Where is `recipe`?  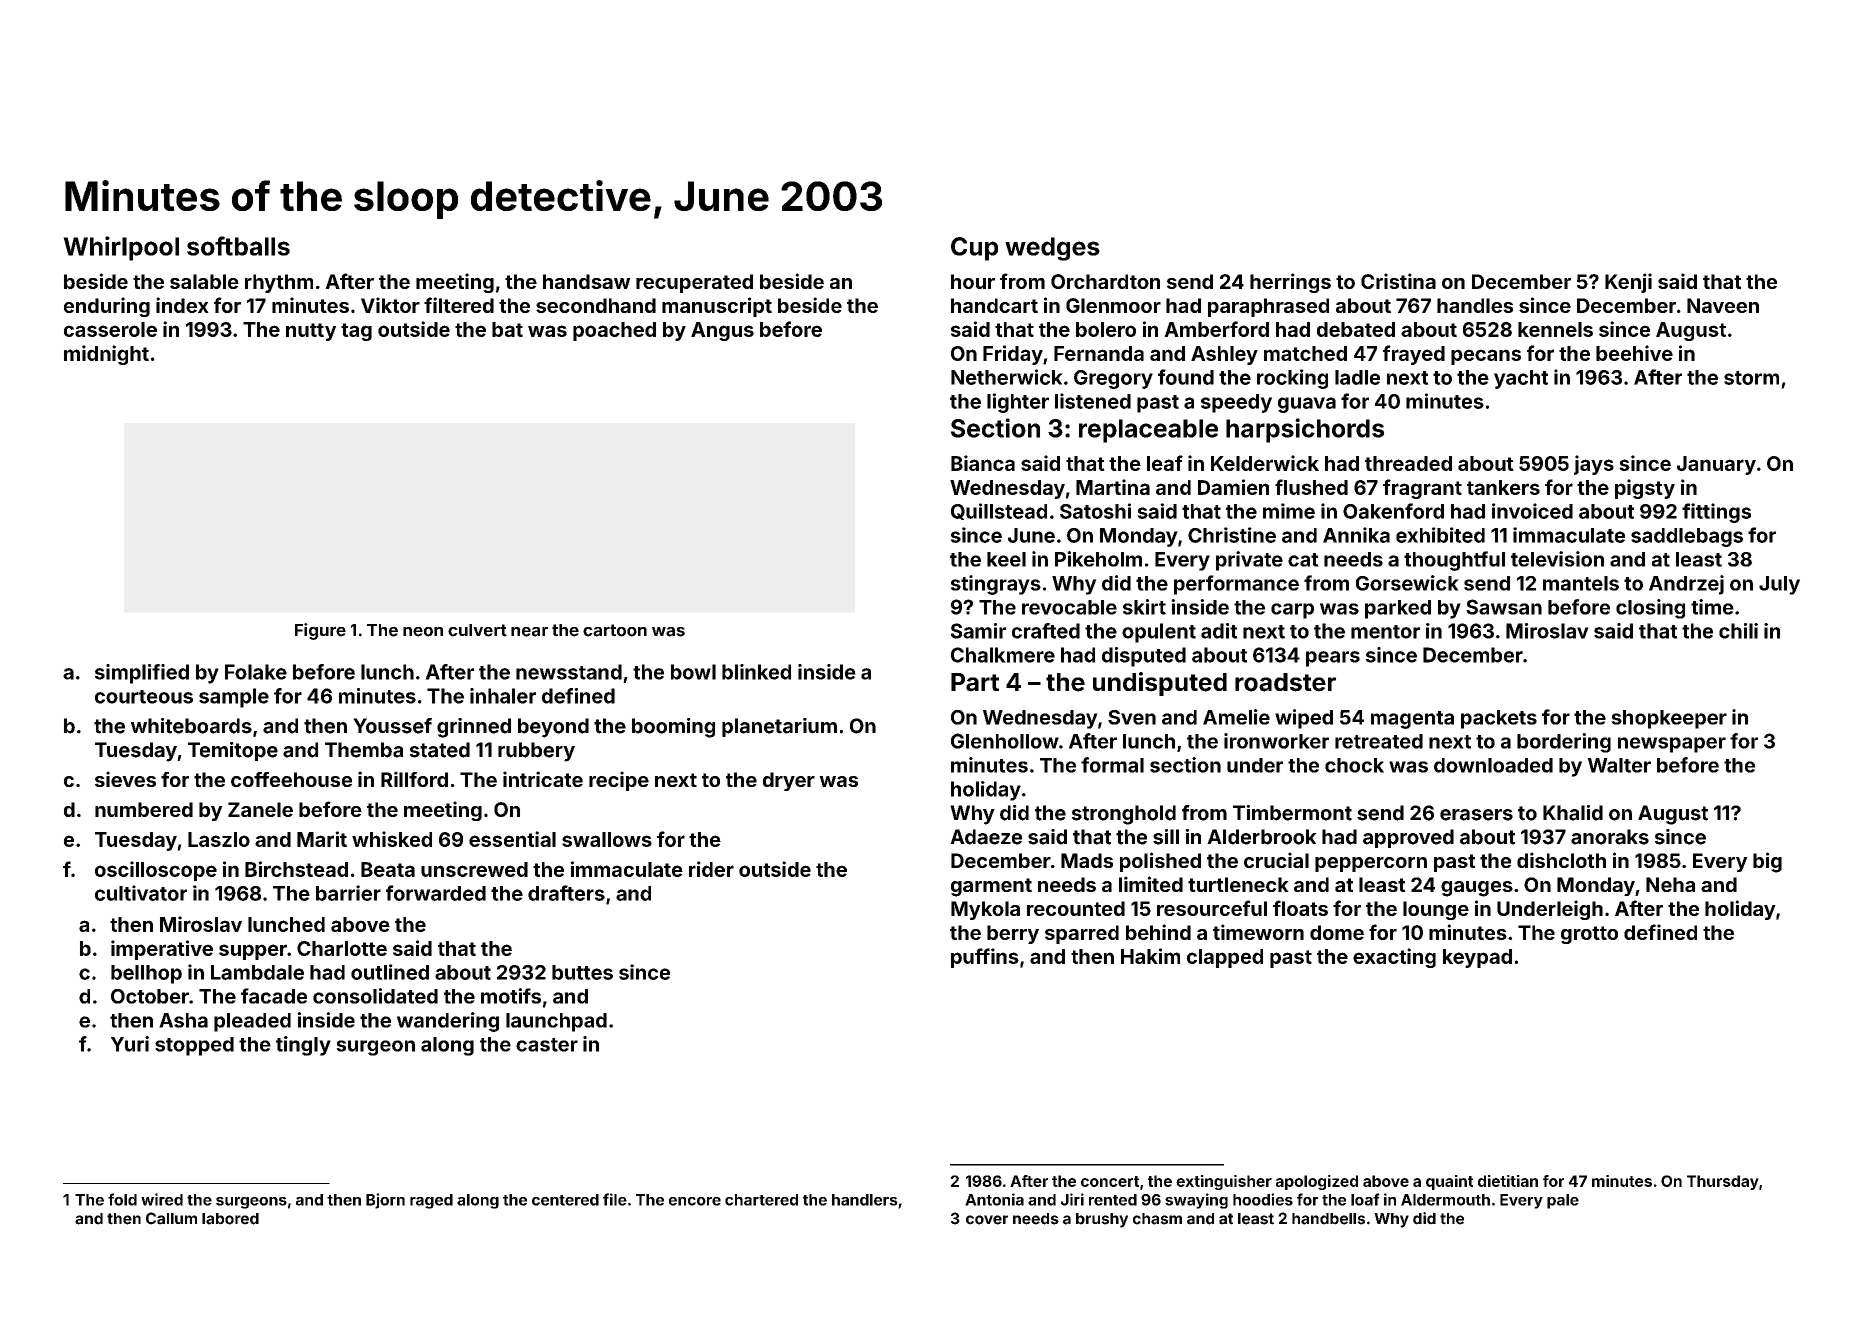
recipe is located at coordinates (619, 781).
